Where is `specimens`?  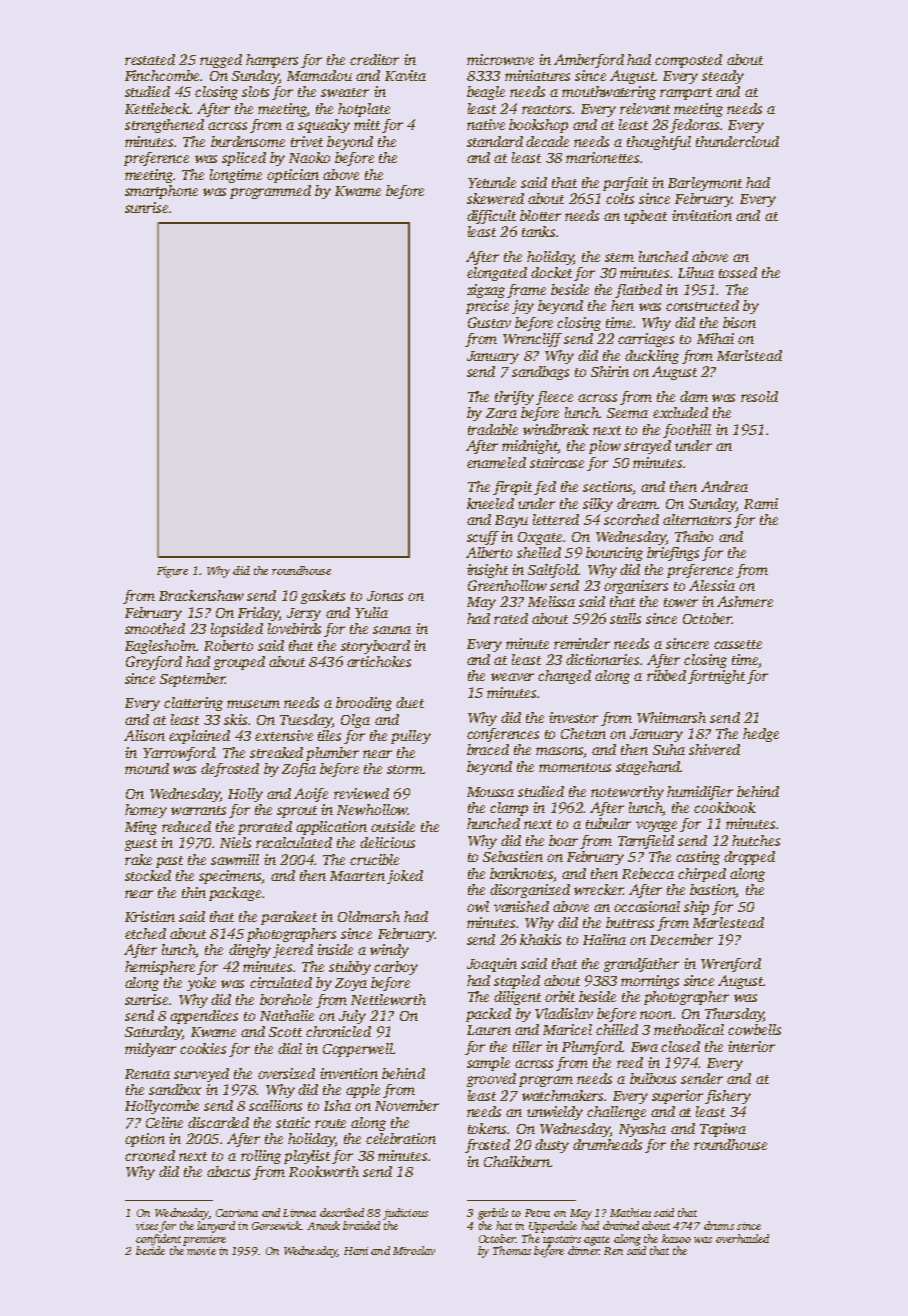 specimens is located at coordinates (230, 877).
